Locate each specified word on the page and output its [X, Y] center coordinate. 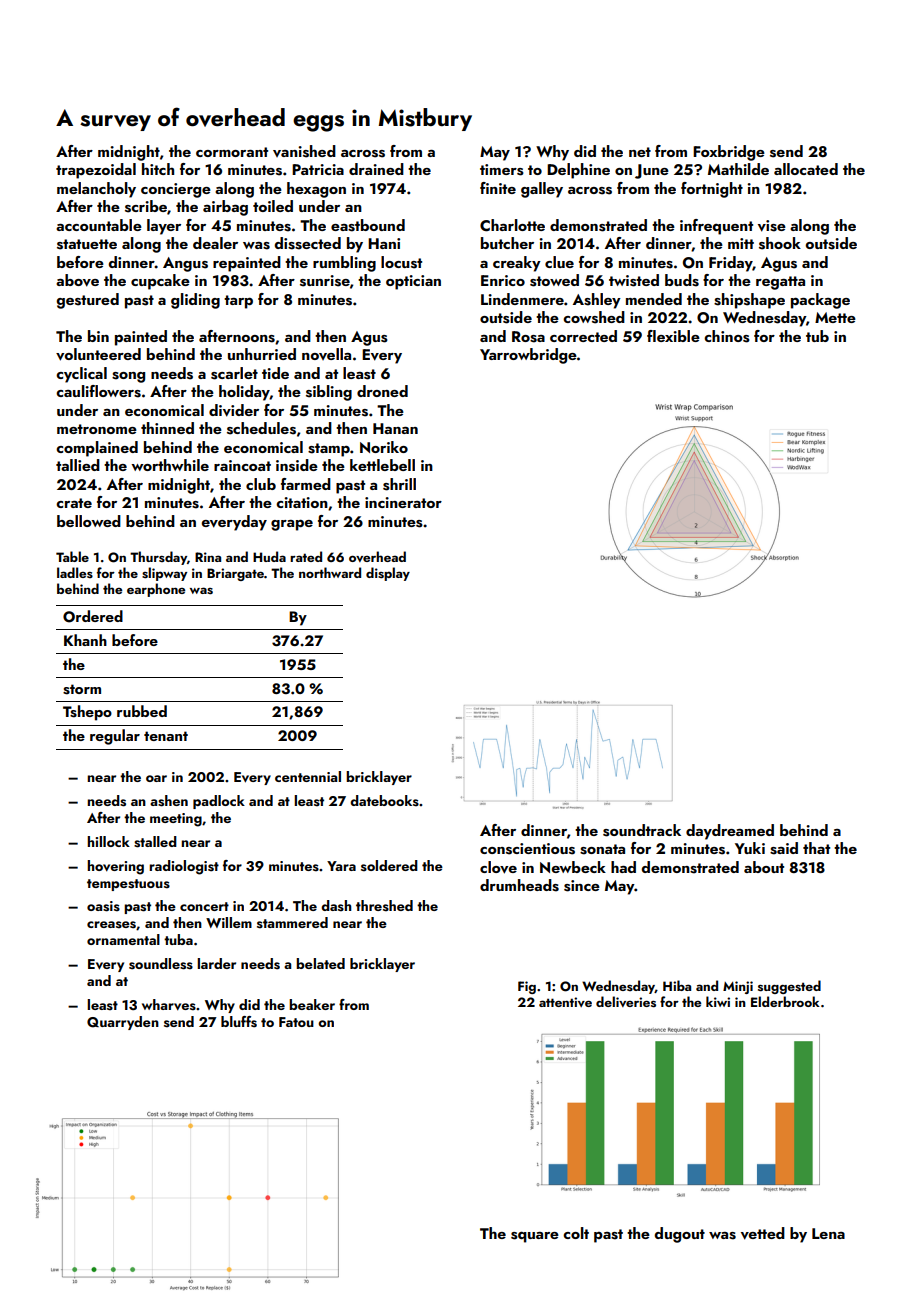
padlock [219, 802]
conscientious [527, 849]
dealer [215, 243]
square [535, 1237]
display [388, 574]
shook [780, 243]
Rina [208, 557]
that [816, 848]
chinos [727, 336]
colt [576, 1233]
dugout [679, 1235]
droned [382, 391]
